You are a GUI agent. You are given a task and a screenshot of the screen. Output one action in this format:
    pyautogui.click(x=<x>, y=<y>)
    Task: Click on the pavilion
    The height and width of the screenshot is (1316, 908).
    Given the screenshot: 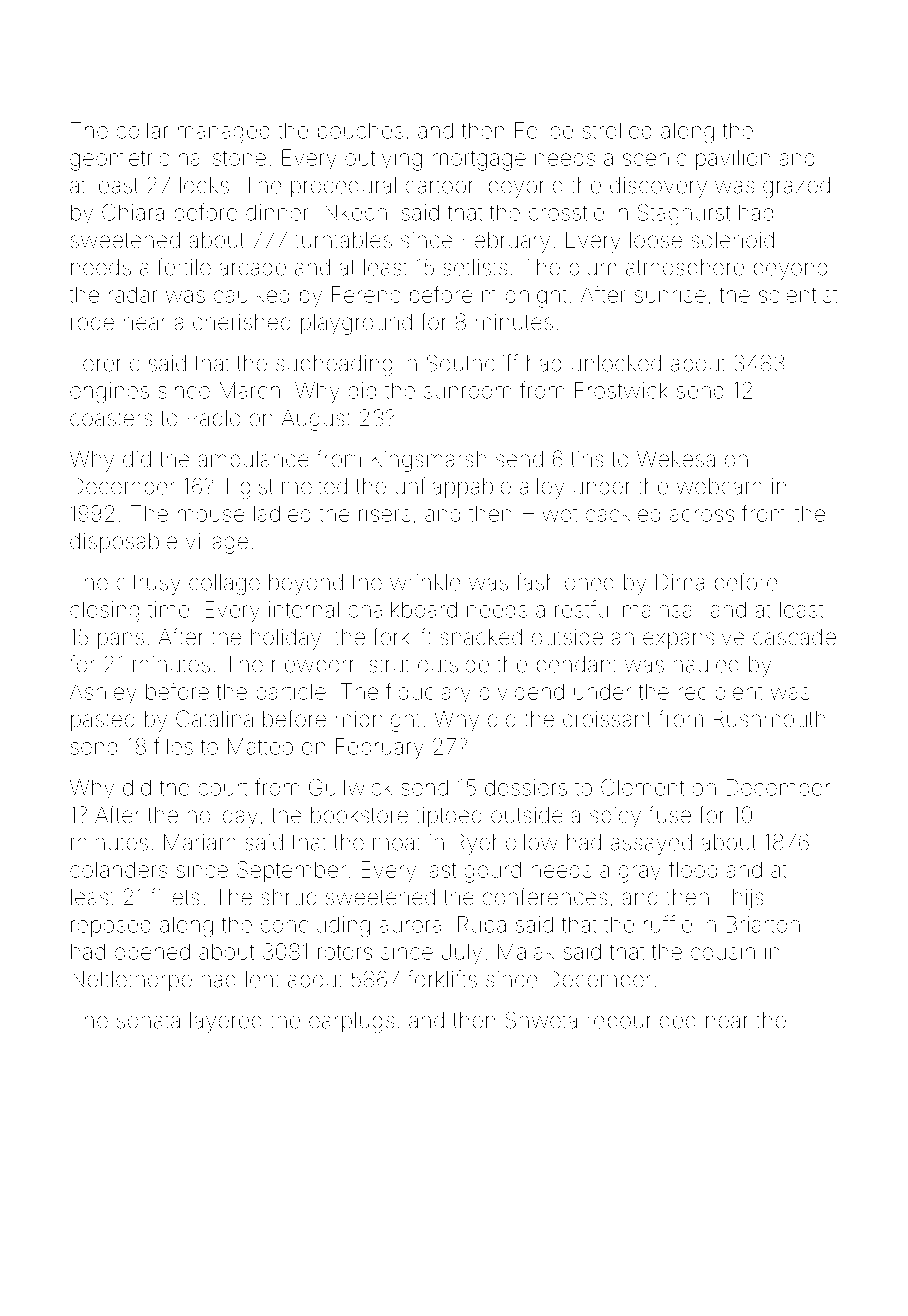 What is the action you would take?
    pyautogui.click(x=733, y=159)
